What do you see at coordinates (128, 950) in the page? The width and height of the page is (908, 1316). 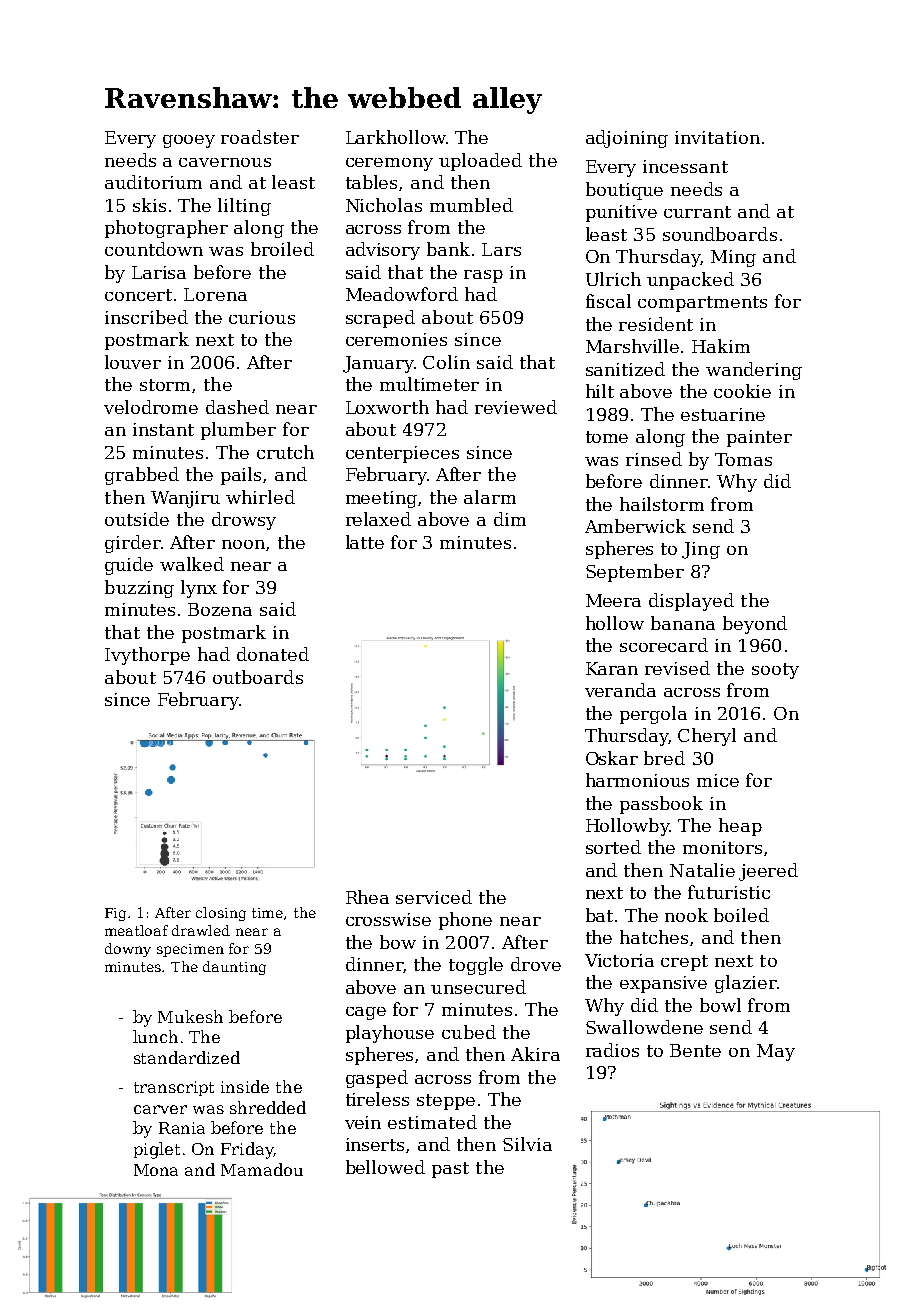 I see `downy` at bounding box center [128, 950].
